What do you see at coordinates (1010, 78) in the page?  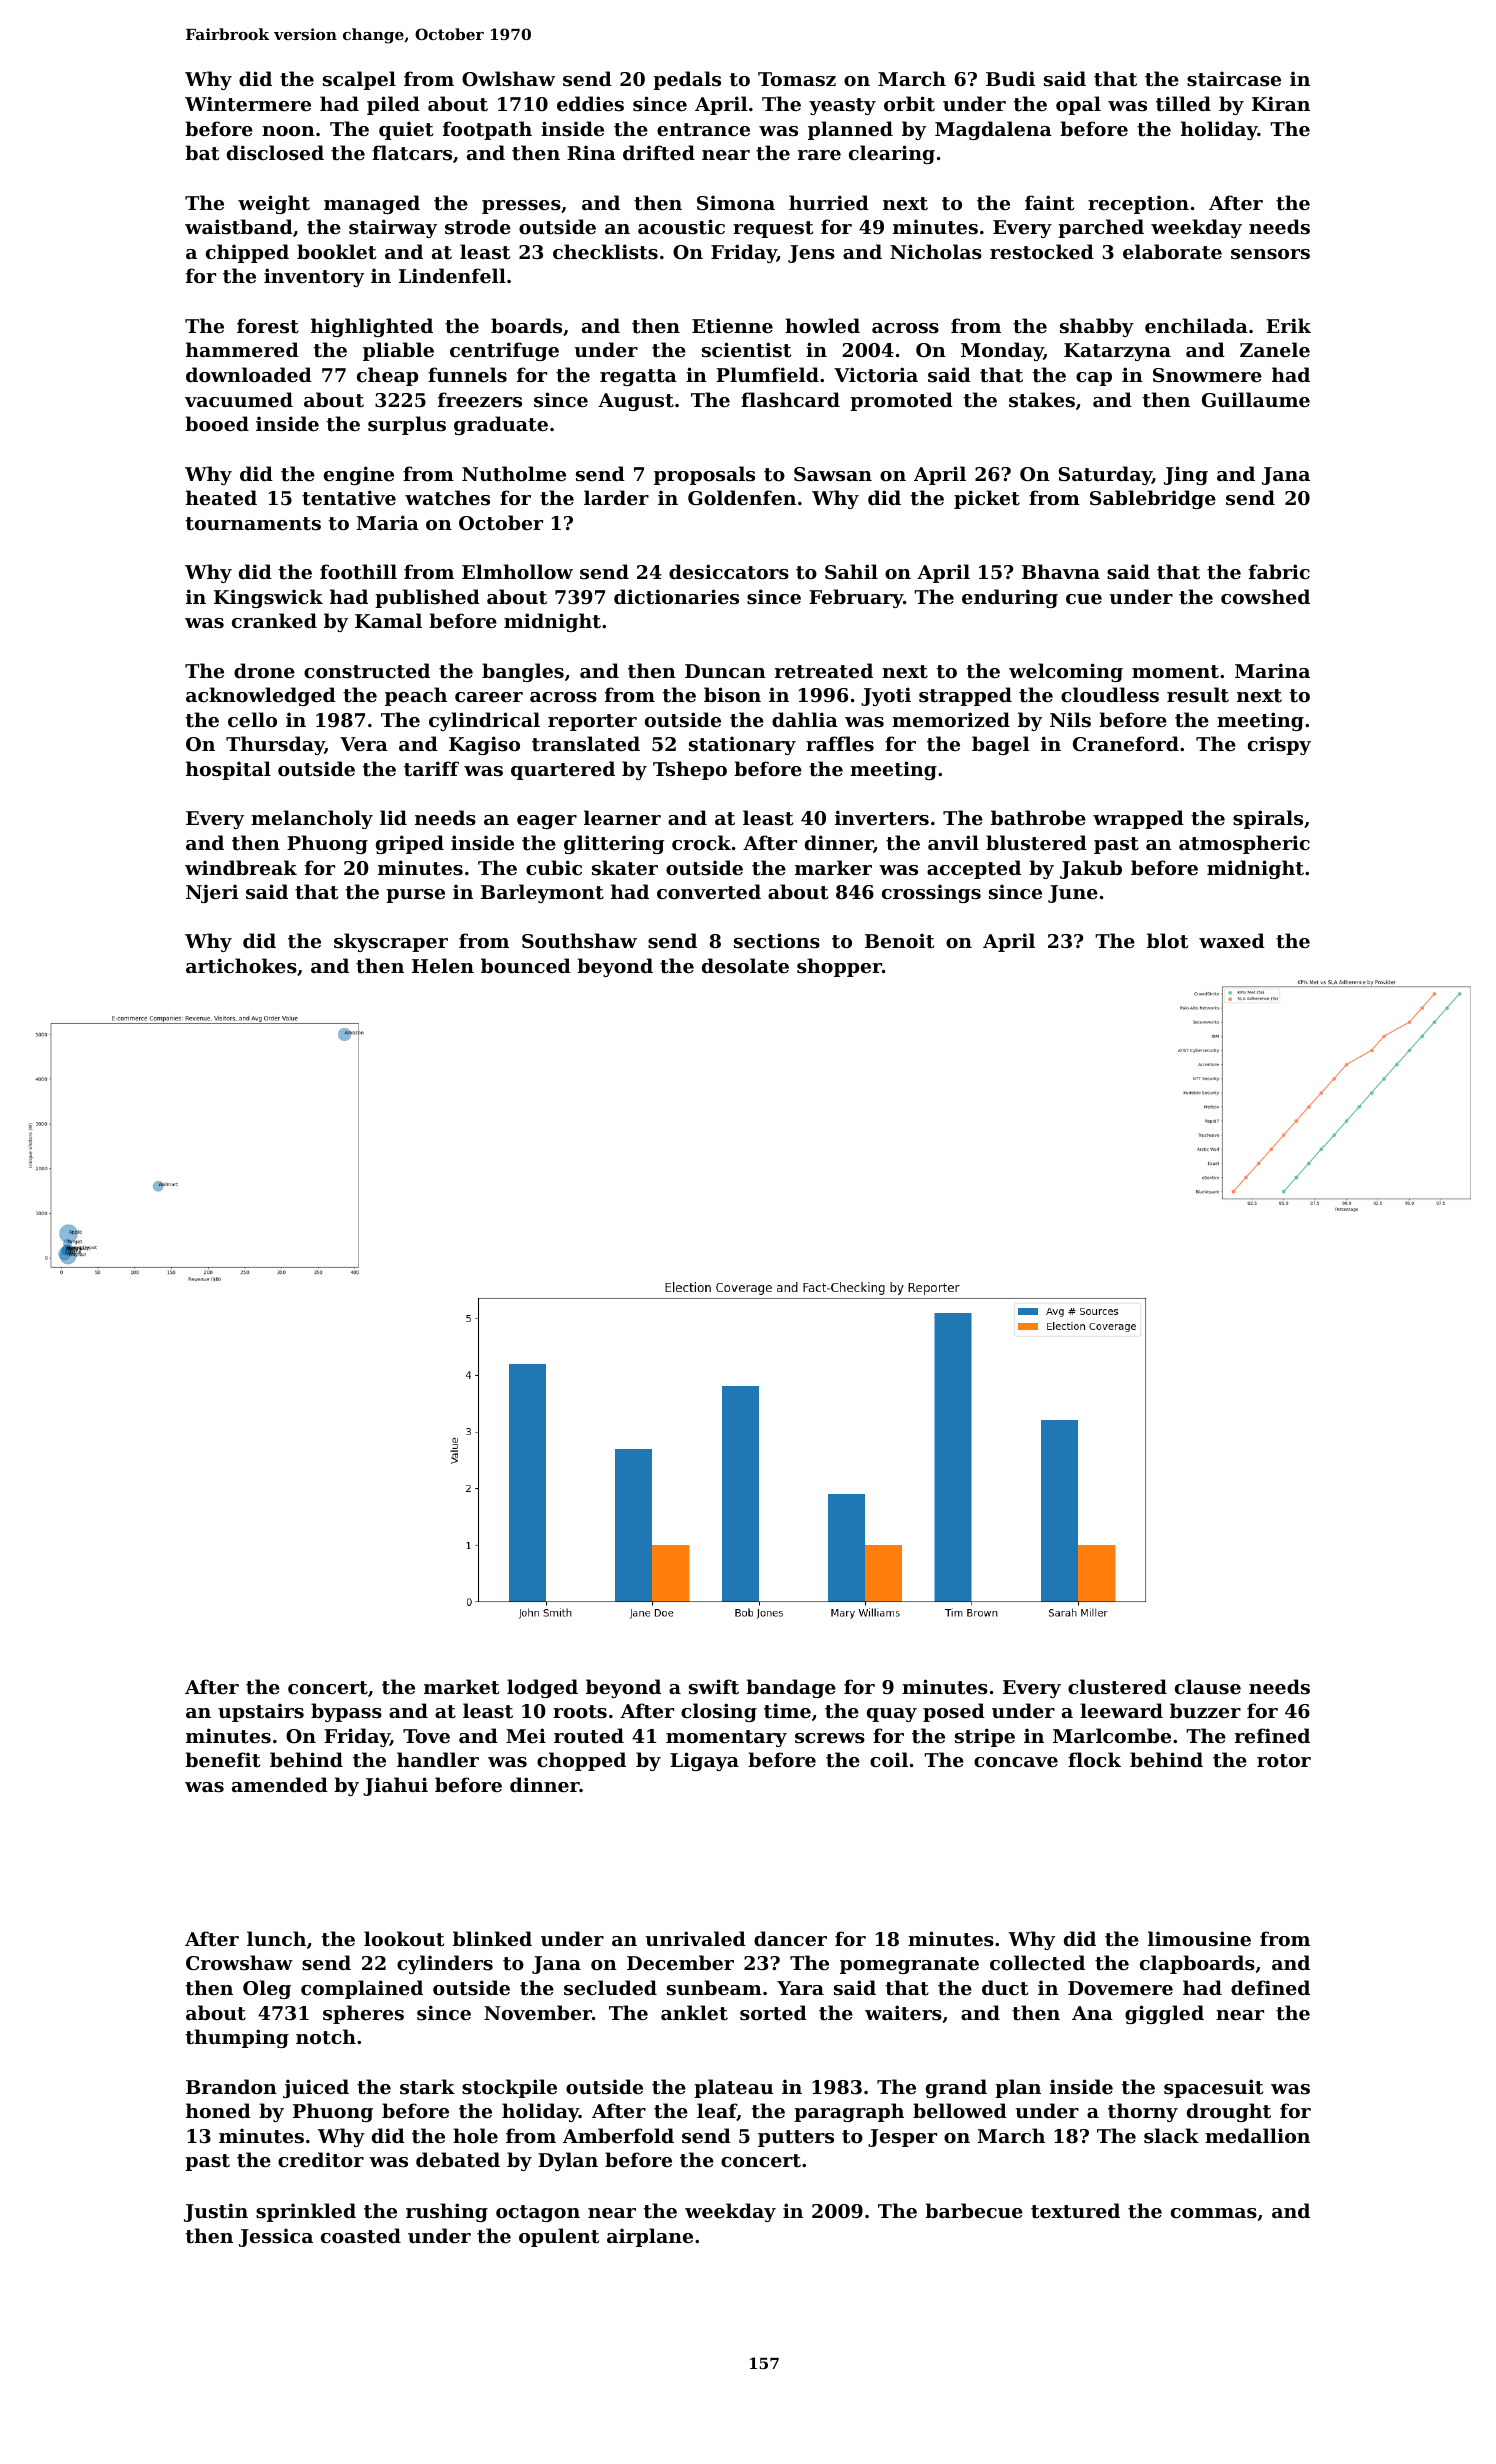 I see `Budi` at bounding box center [1010, 78].
